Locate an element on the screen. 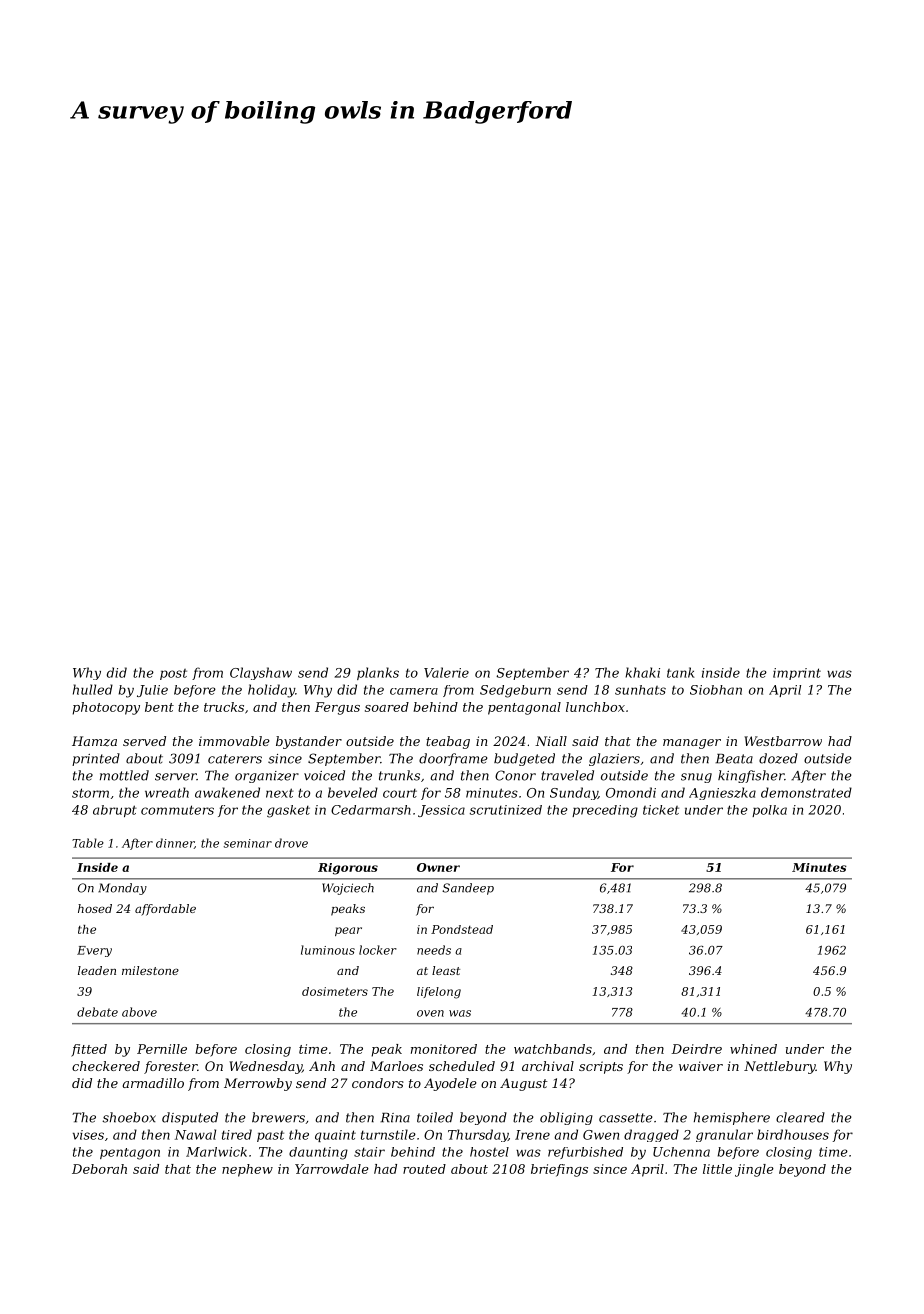 The image size is (924, 1314). imprint is located at coordinates (797, 674).
